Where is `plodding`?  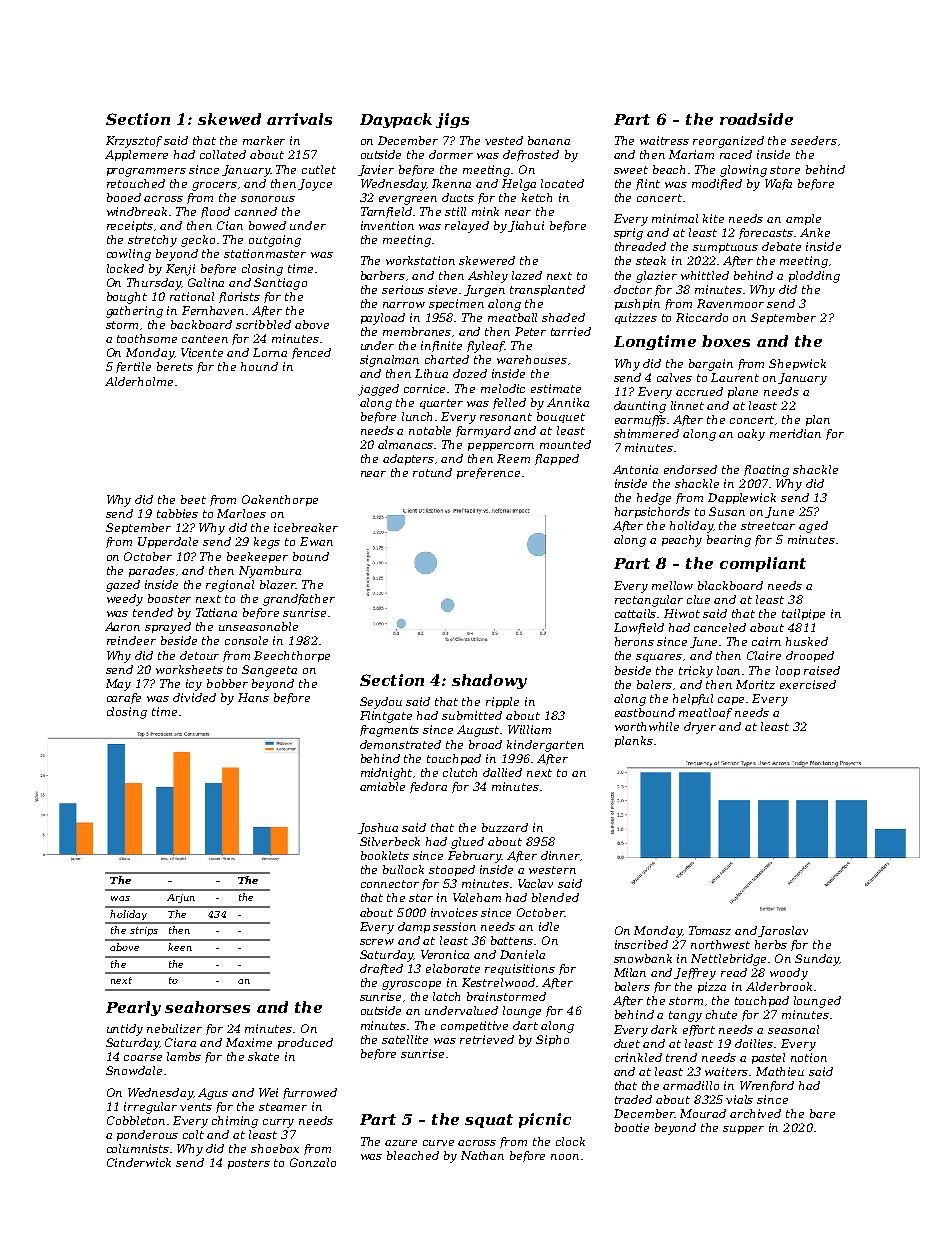
plodding is located at coordinates (814, 277).
